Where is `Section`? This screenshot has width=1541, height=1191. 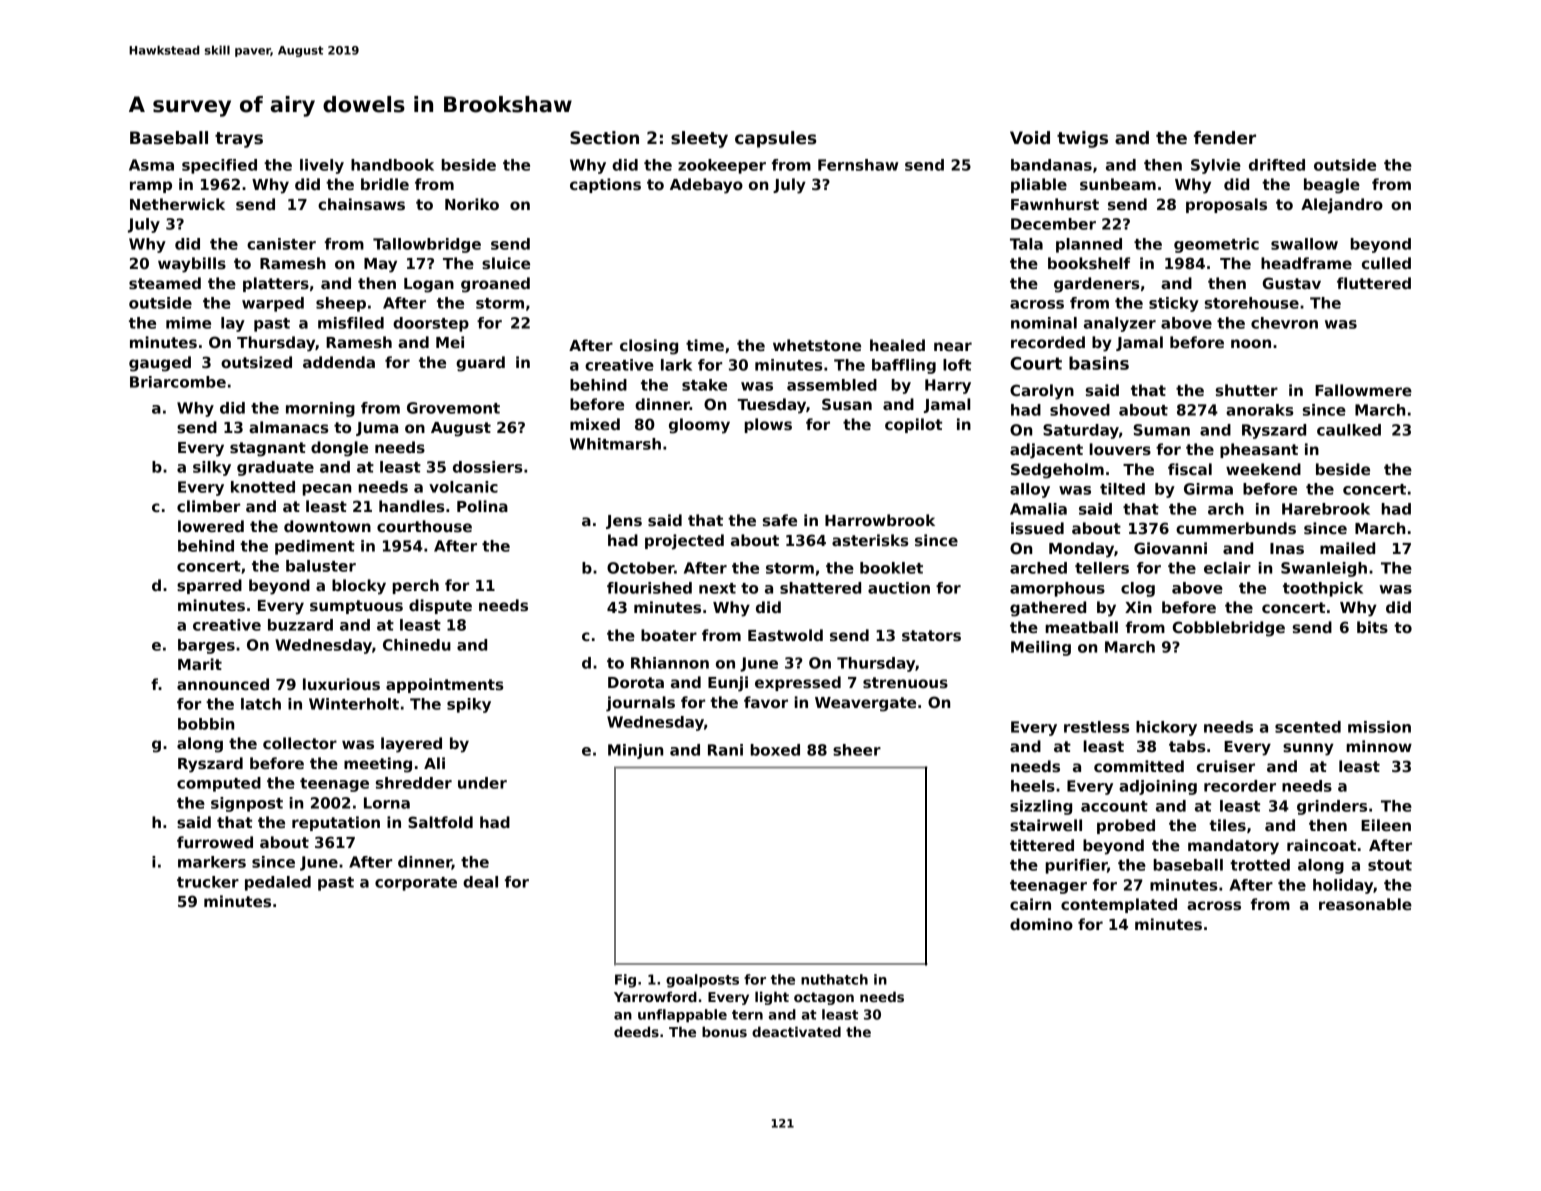 Section is located at coordinates (604, 138).
